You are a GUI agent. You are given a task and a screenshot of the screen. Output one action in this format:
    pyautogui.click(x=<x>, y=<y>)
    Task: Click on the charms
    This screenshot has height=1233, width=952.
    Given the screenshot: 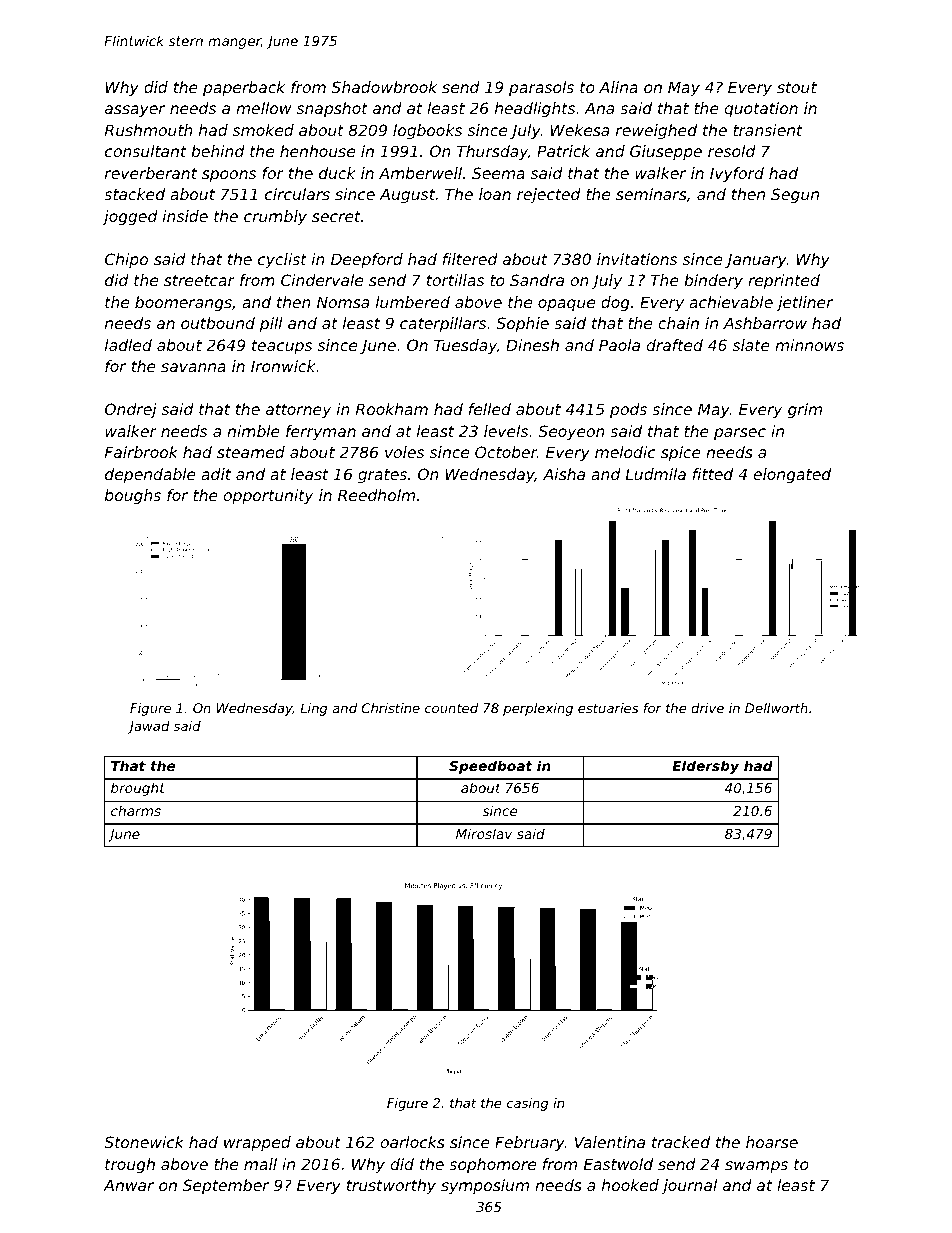 What is the action you would take?
    pyautogui.click(x=136, y=810)
